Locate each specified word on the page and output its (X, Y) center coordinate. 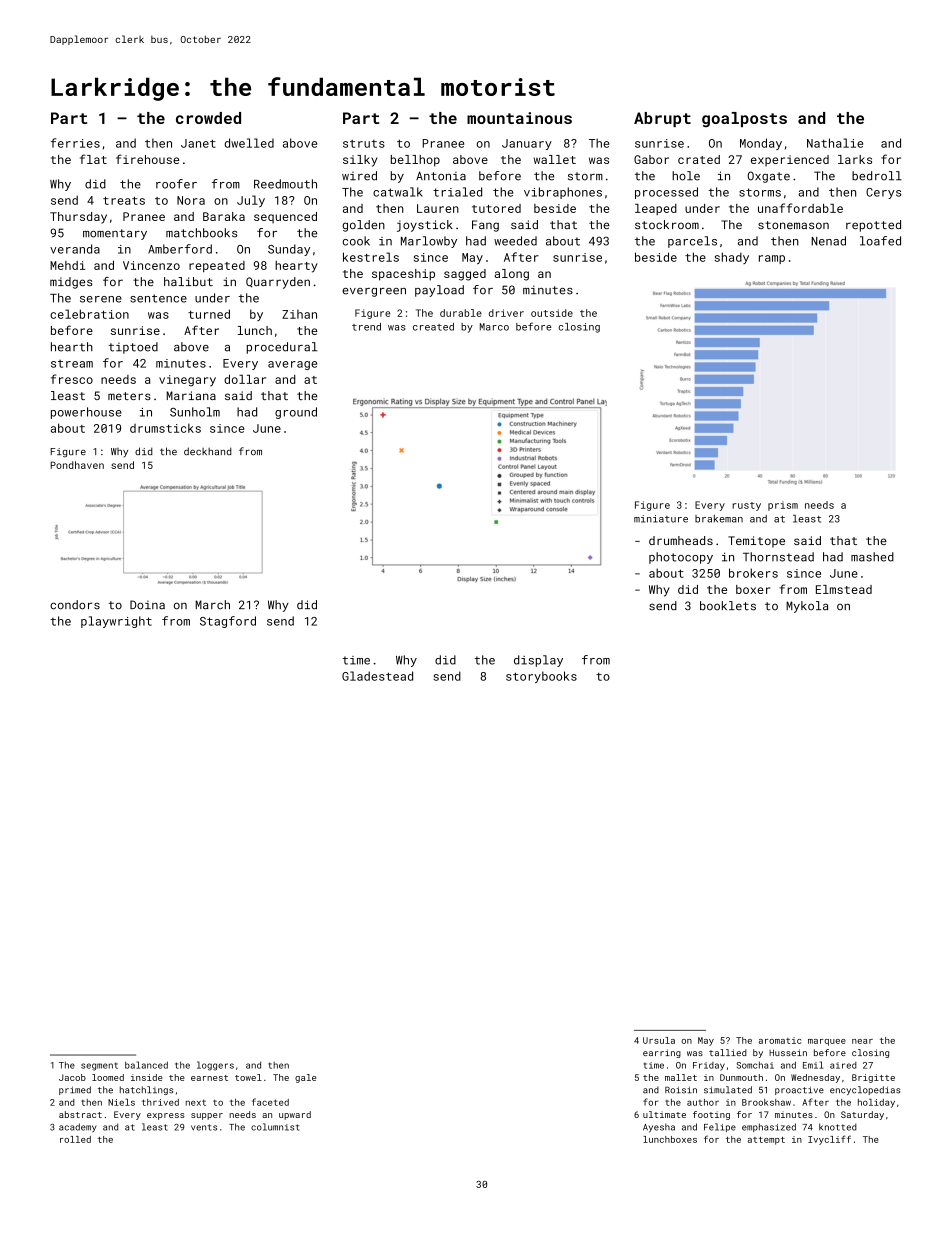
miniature (661, 519)
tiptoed (133, 348)
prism (783, 506)
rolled (75, 1139)
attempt (766, 1141)
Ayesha (659, 1128)
